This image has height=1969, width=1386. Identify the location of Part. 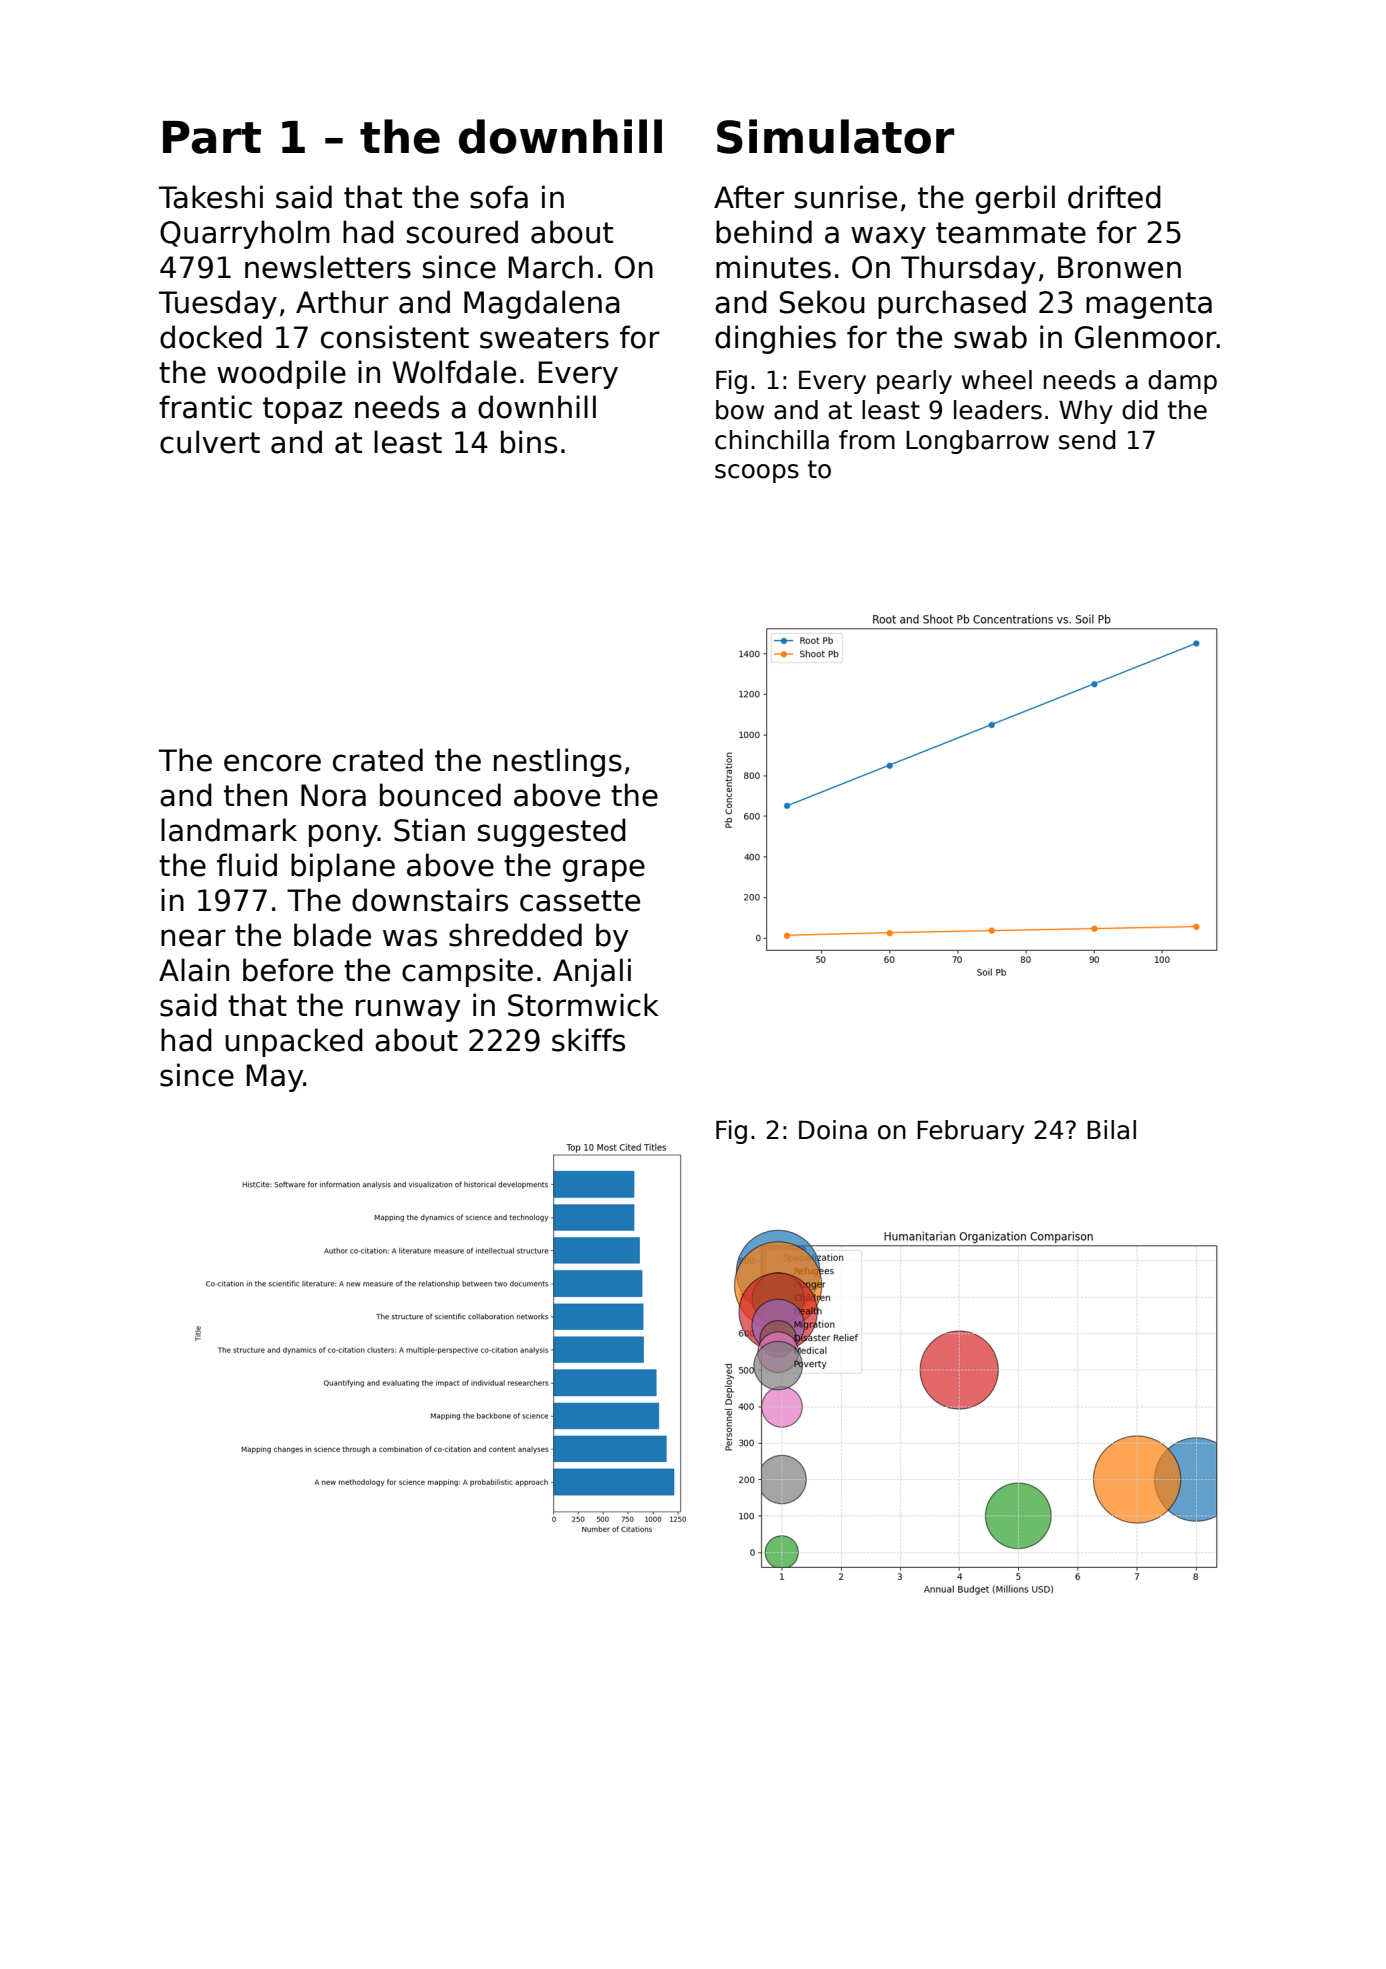
(212, 137).
